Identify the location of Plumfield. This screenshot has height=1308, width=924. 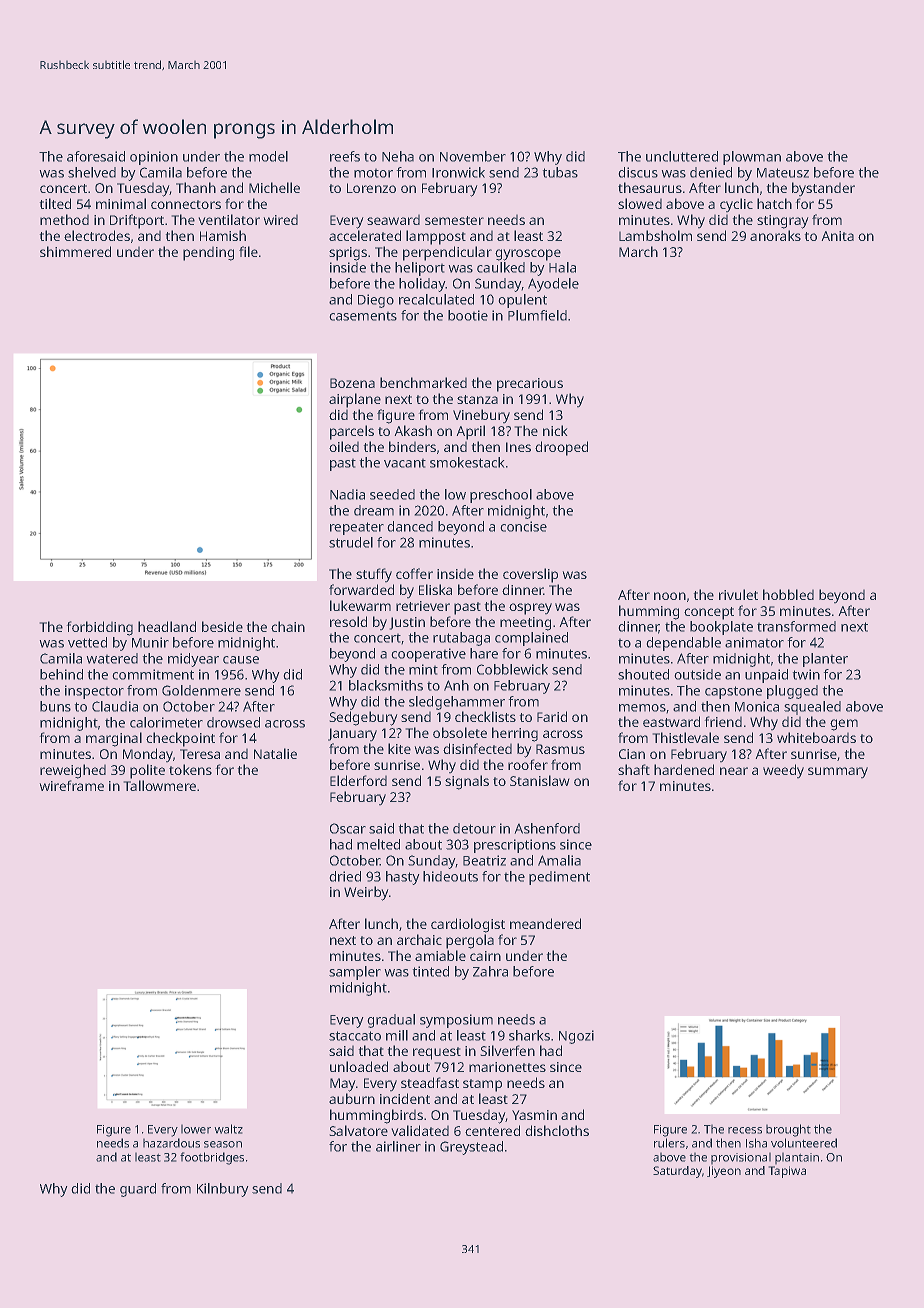
(537, 315).
